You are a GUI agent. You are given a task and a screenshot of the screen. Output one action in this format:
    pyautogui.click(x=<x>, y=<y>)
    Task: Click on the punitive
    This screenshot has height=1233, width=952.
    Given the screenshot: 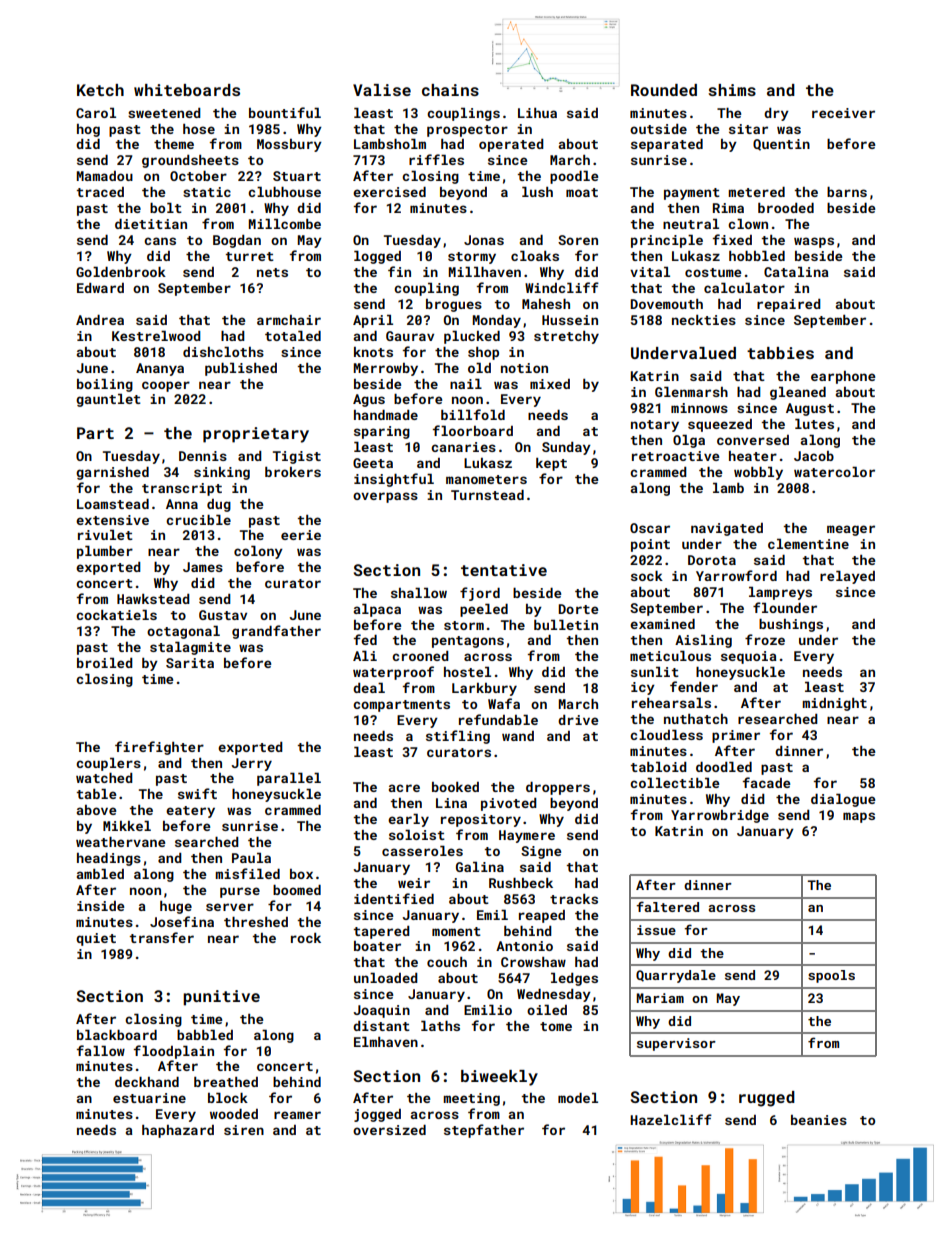 What is the action you would take?
    pyautogui.click(x=221, y=998)
